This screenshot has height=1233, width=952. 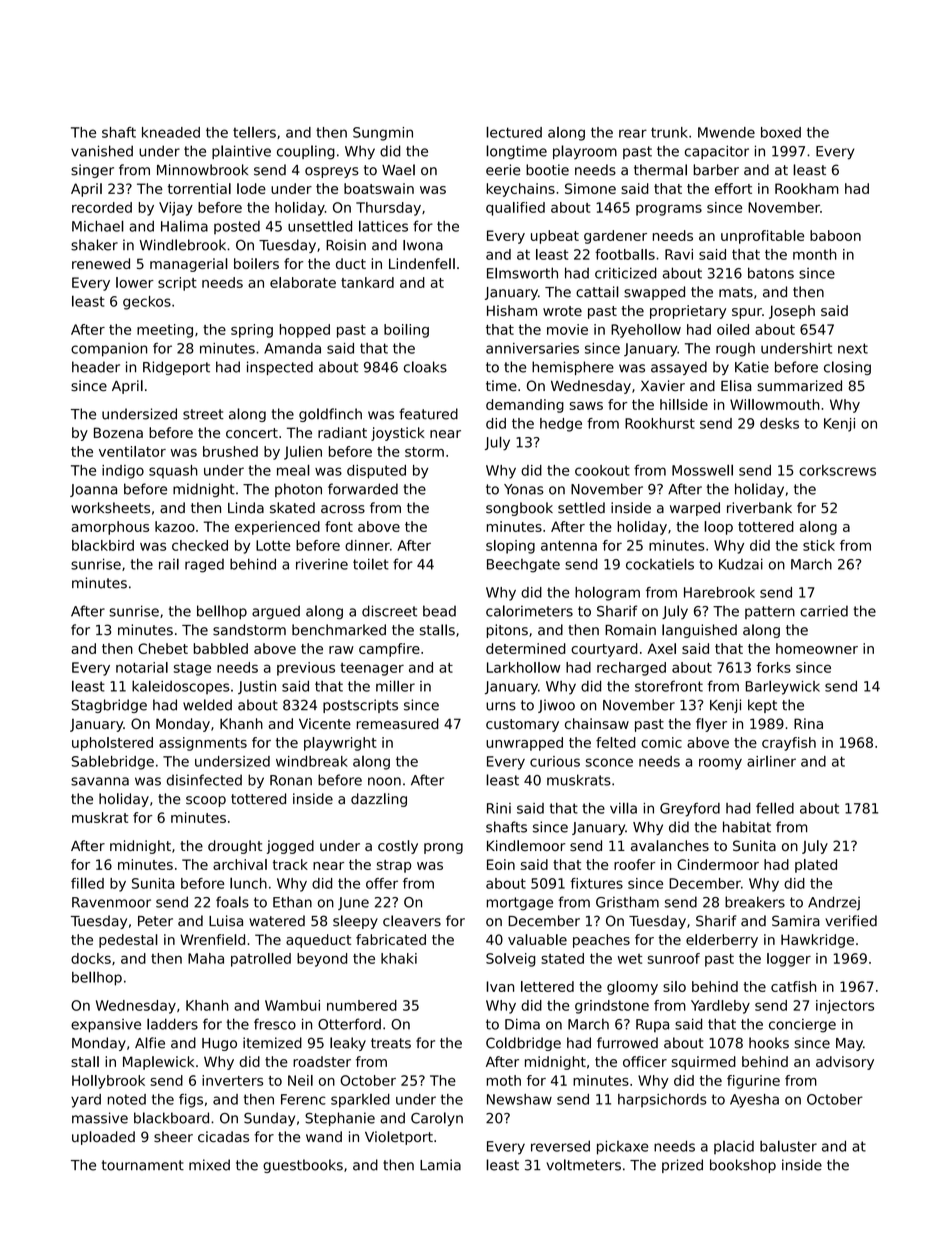 I want to click on mixed, so click(x=209, y=1165).
